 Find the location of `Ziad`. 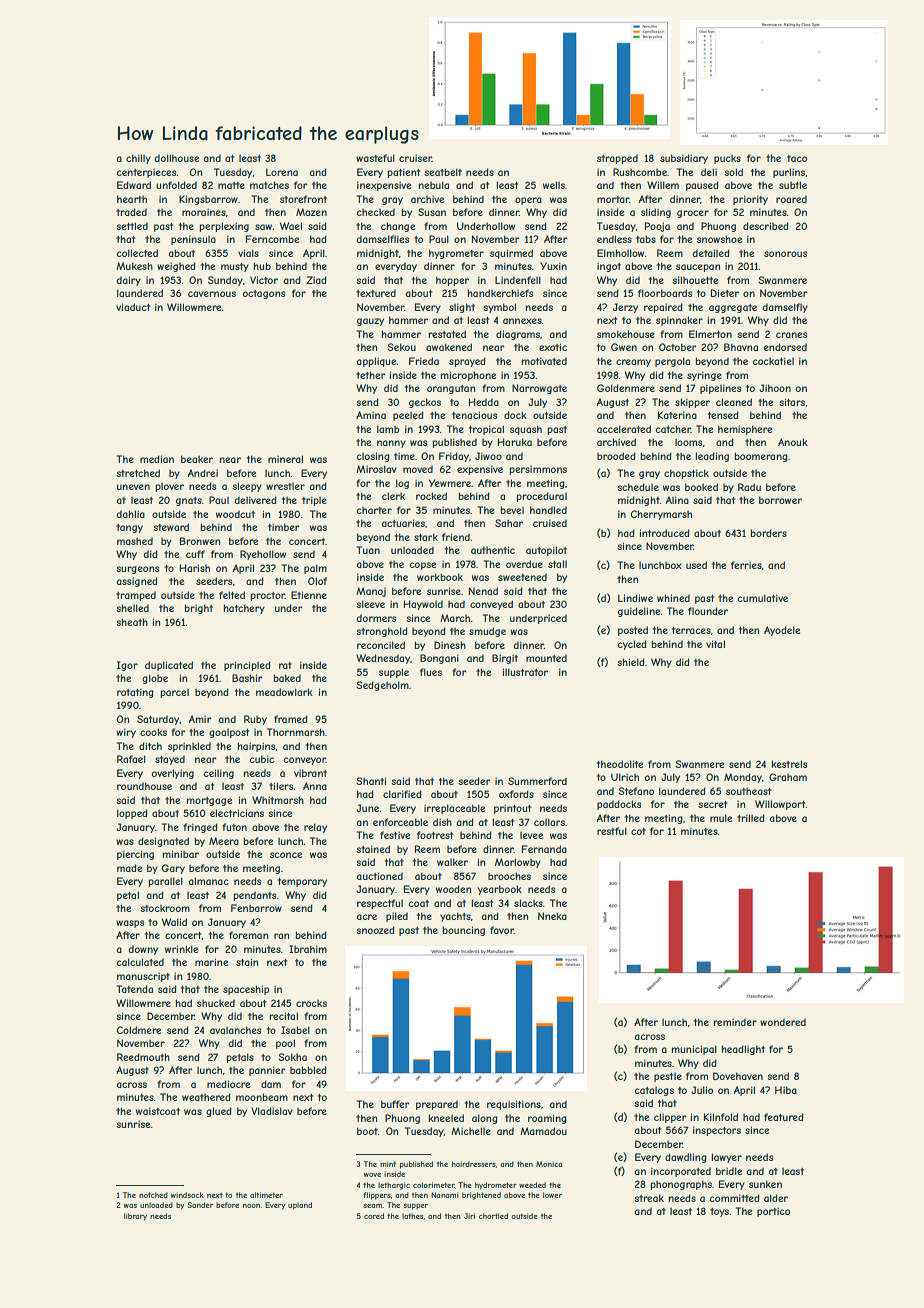

Ziad is located at coordinates (316, 280).
